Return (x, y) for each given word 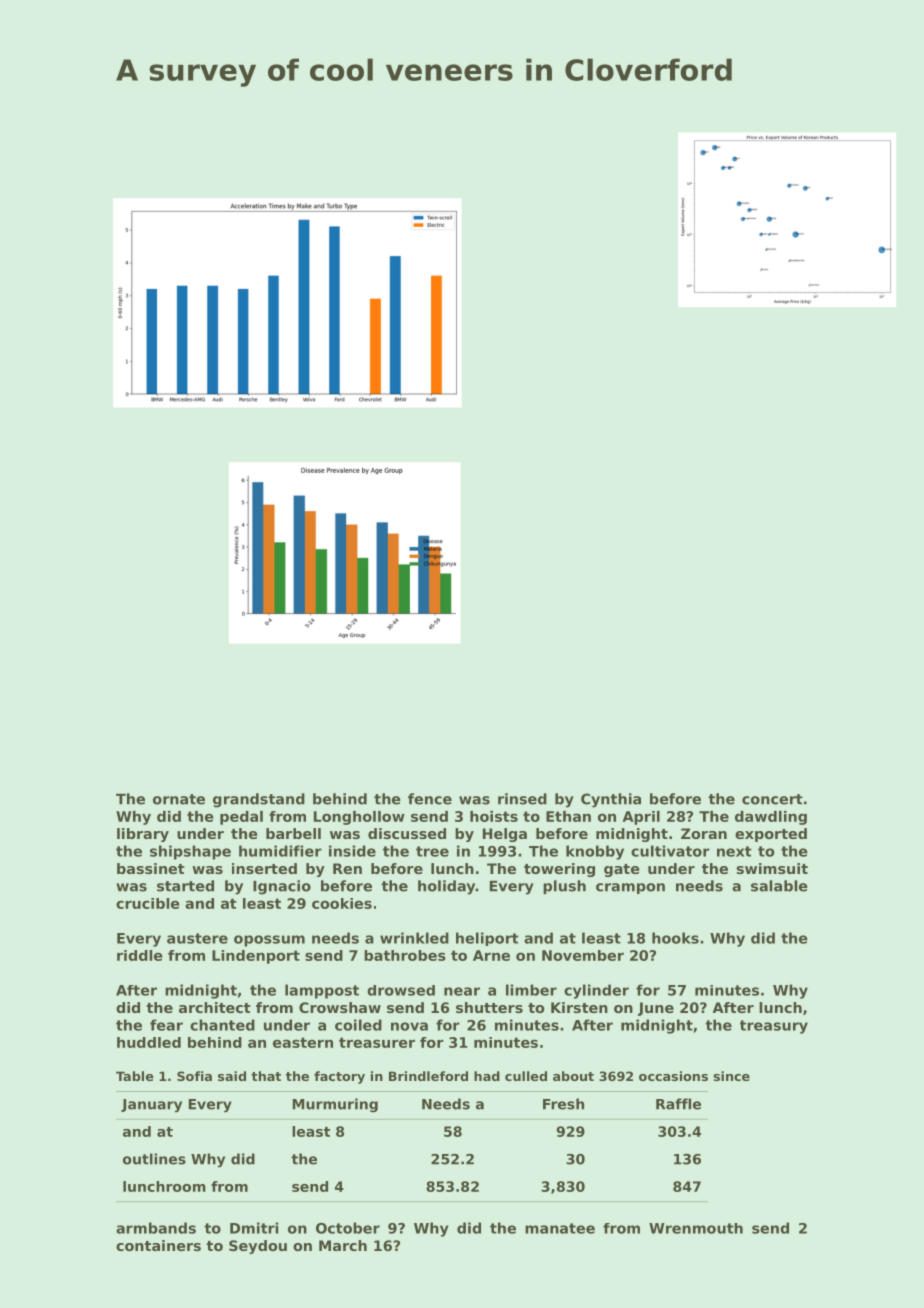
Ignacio (282, 887)
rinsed (522, 799)
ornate (179, 799)
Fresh (563, 1104)
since (731, 1076)
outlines (154, 1159)
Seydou (258, 1247)
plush (564, 887)
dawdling (771, 818)
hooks (675, 938)
